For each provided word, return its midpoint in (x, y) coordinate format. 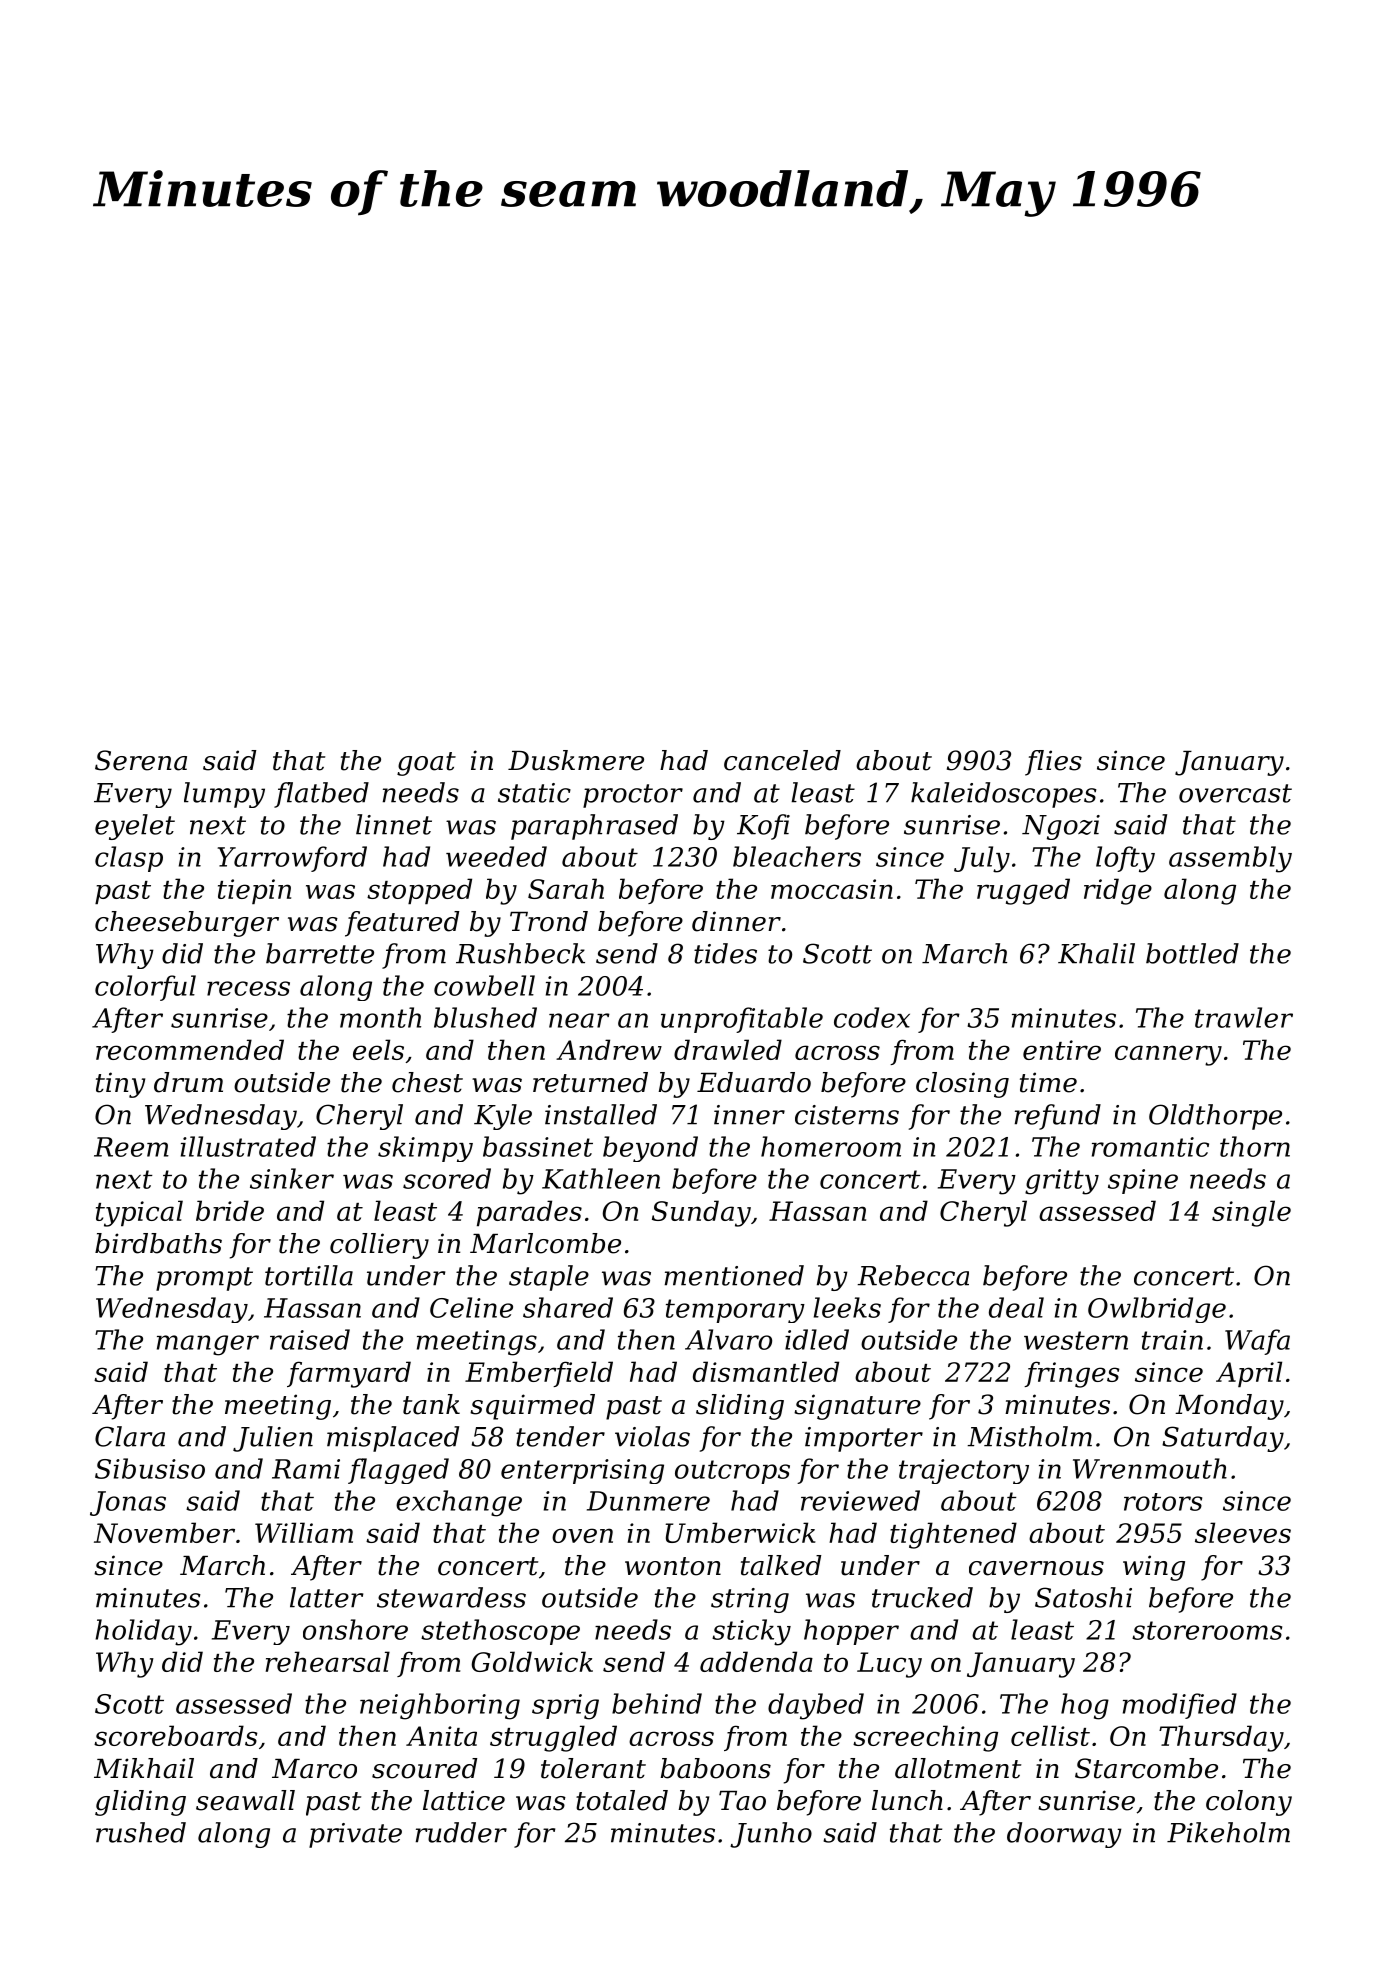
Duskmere (576, 760)
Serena (141, 760)
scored (447, 1178)
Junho (771, 1835)
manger (208, 1345)
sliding (740, 1407)
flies (1053, 763)
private (355, 1835)
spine (1143, 1181)
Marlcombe (545, 1243)
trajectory (964, 1471)
